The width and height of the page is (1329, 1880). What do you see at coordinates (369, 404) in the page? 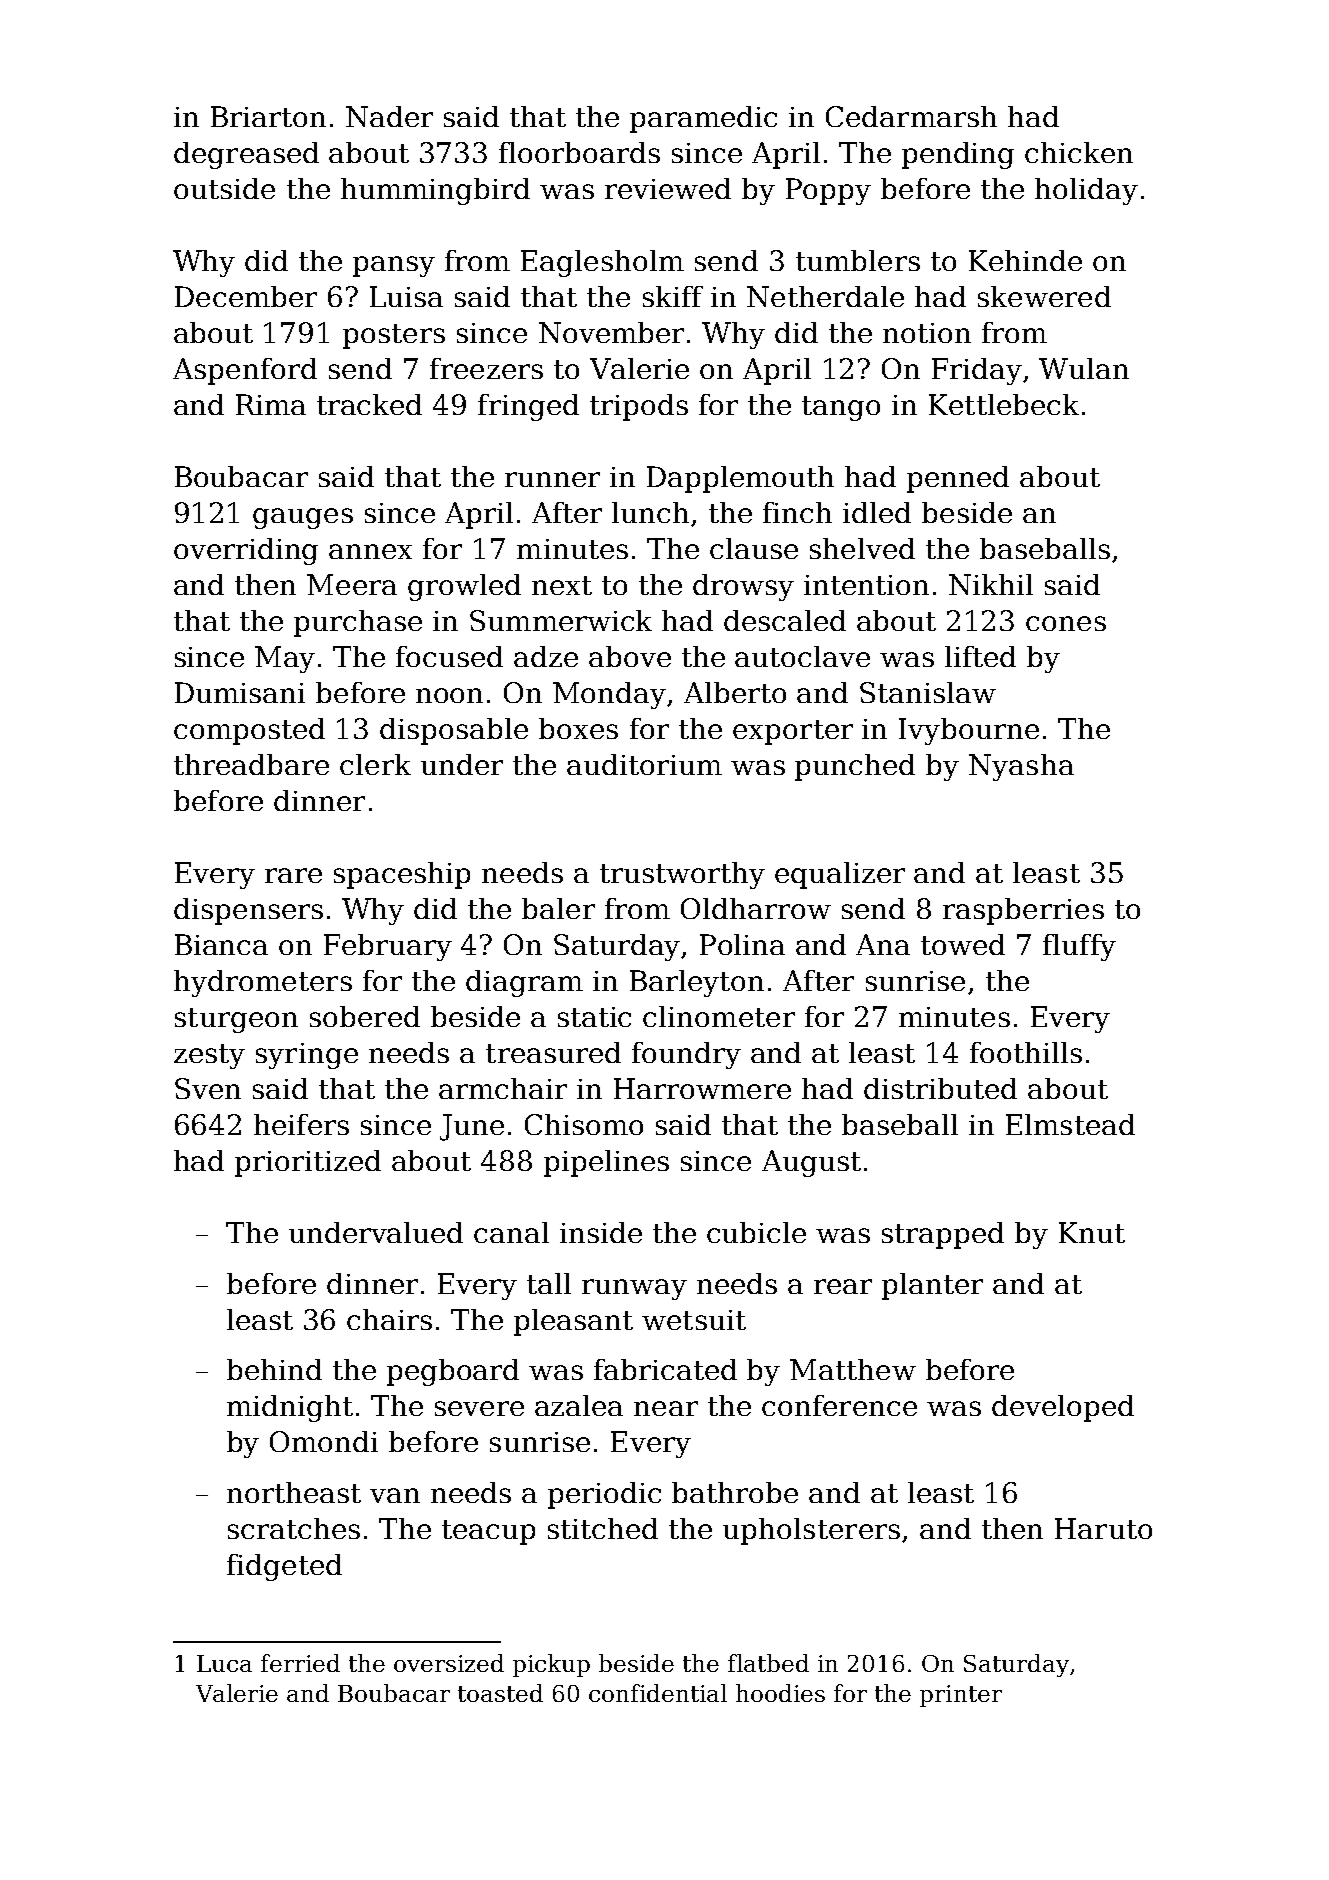
I see `tracked` at bounding box center [369, 404].
